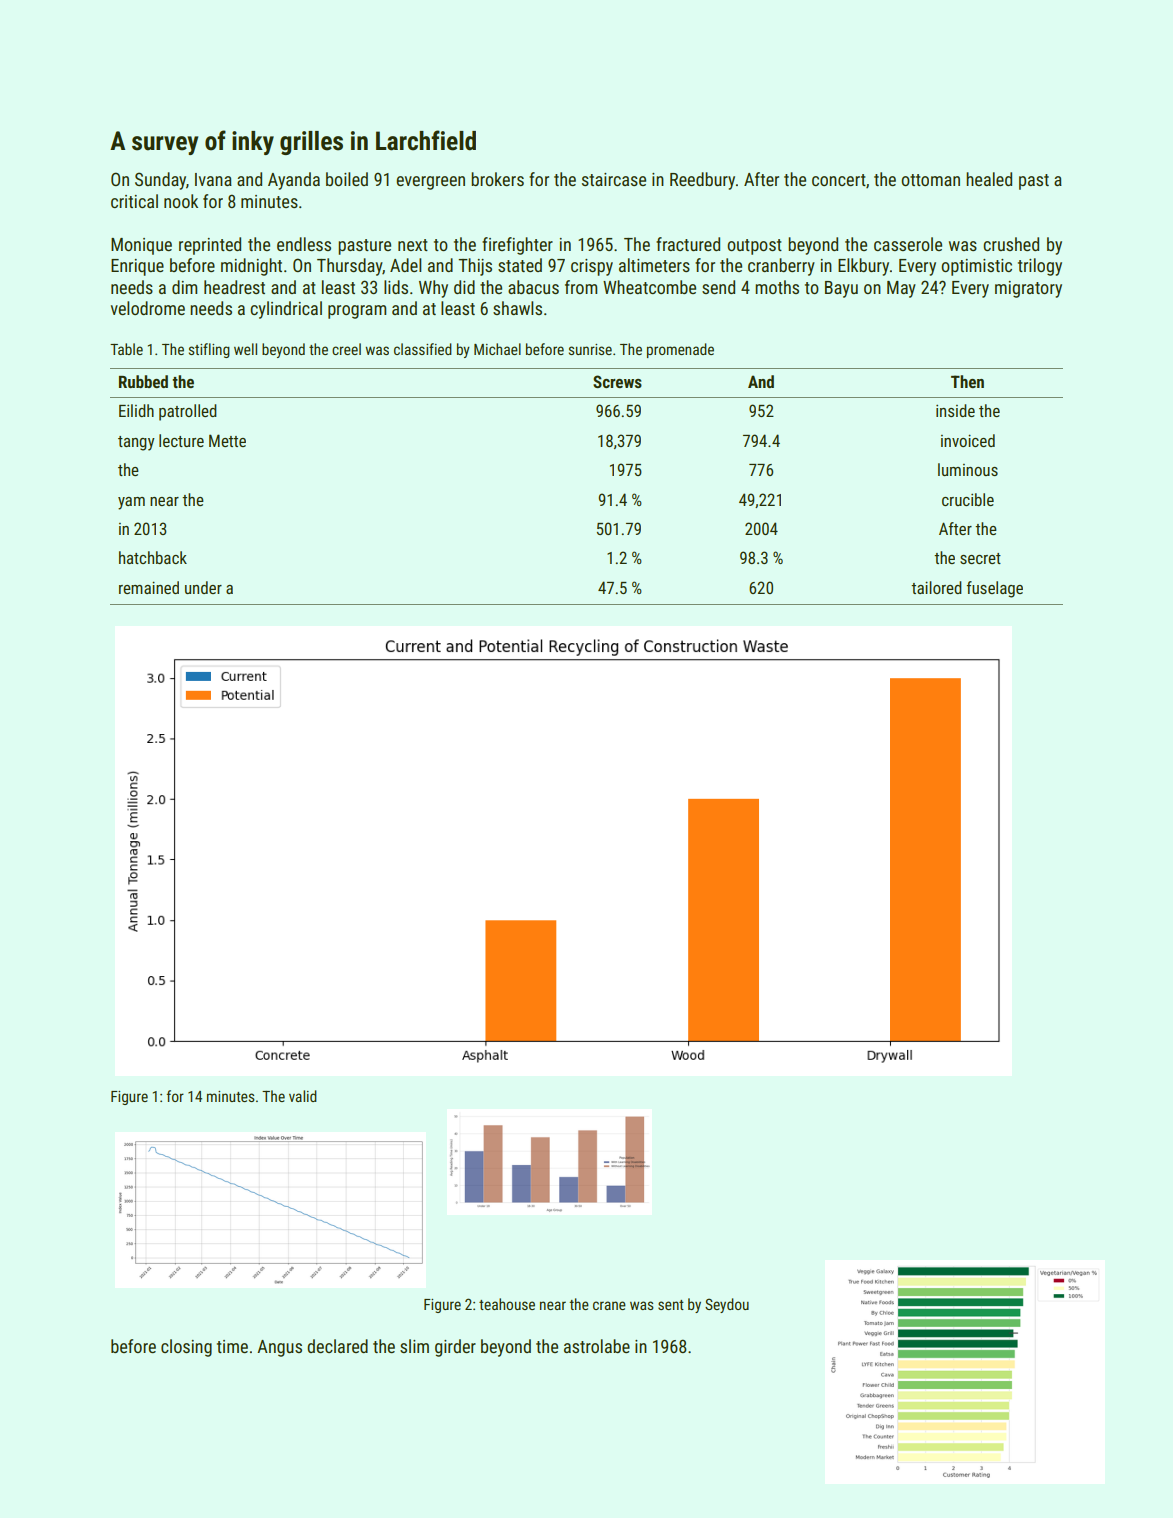 This page has height=1518, width=1173. Describe the element at coordinates (303, 1096) in the page. I see `valid` at that location.
